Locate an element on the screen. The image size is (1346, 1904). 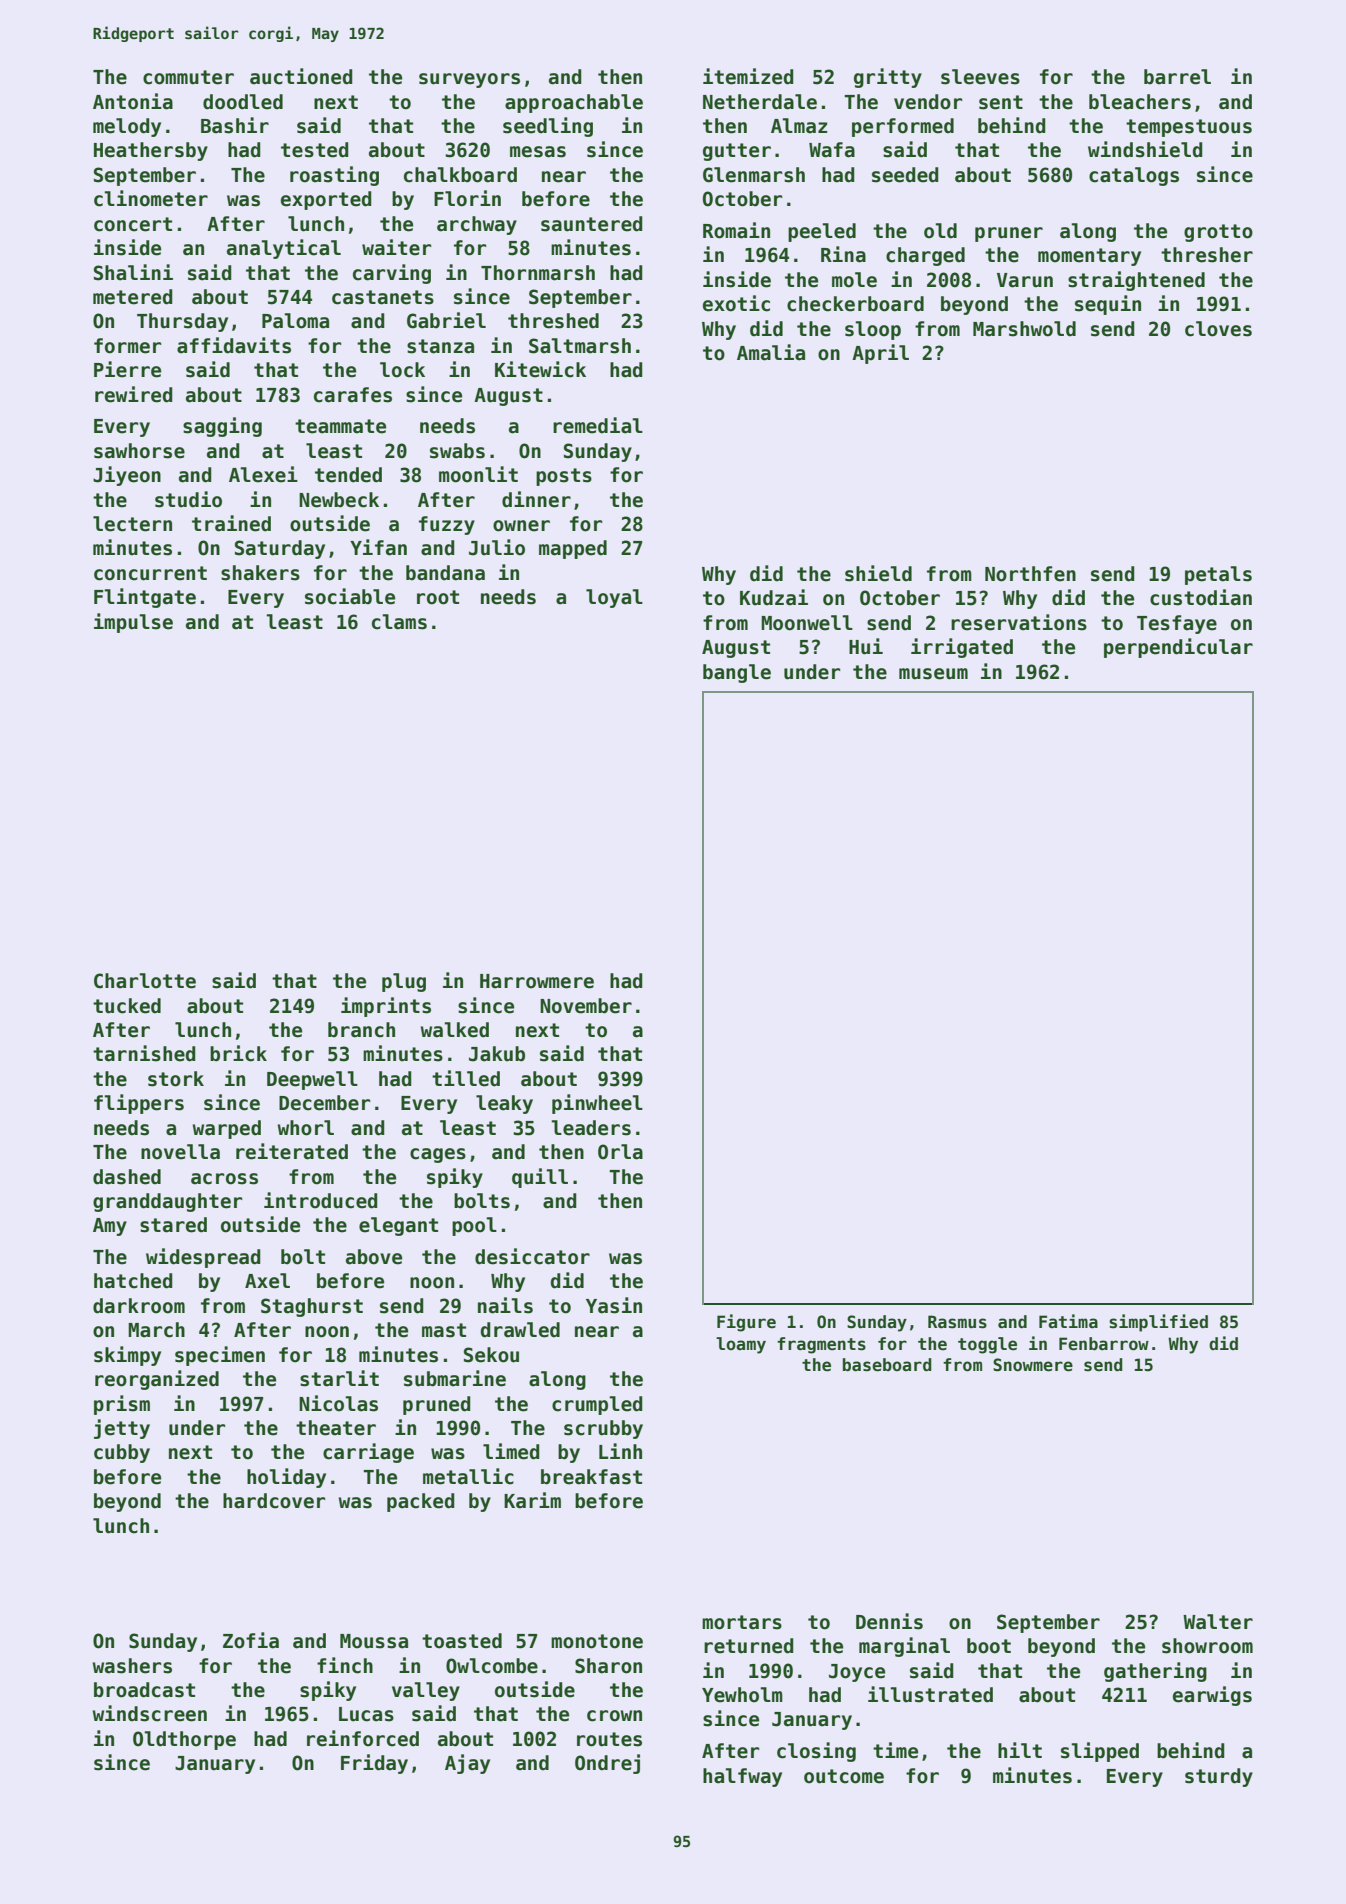
surveyors is located at coordinates (469, 80).
